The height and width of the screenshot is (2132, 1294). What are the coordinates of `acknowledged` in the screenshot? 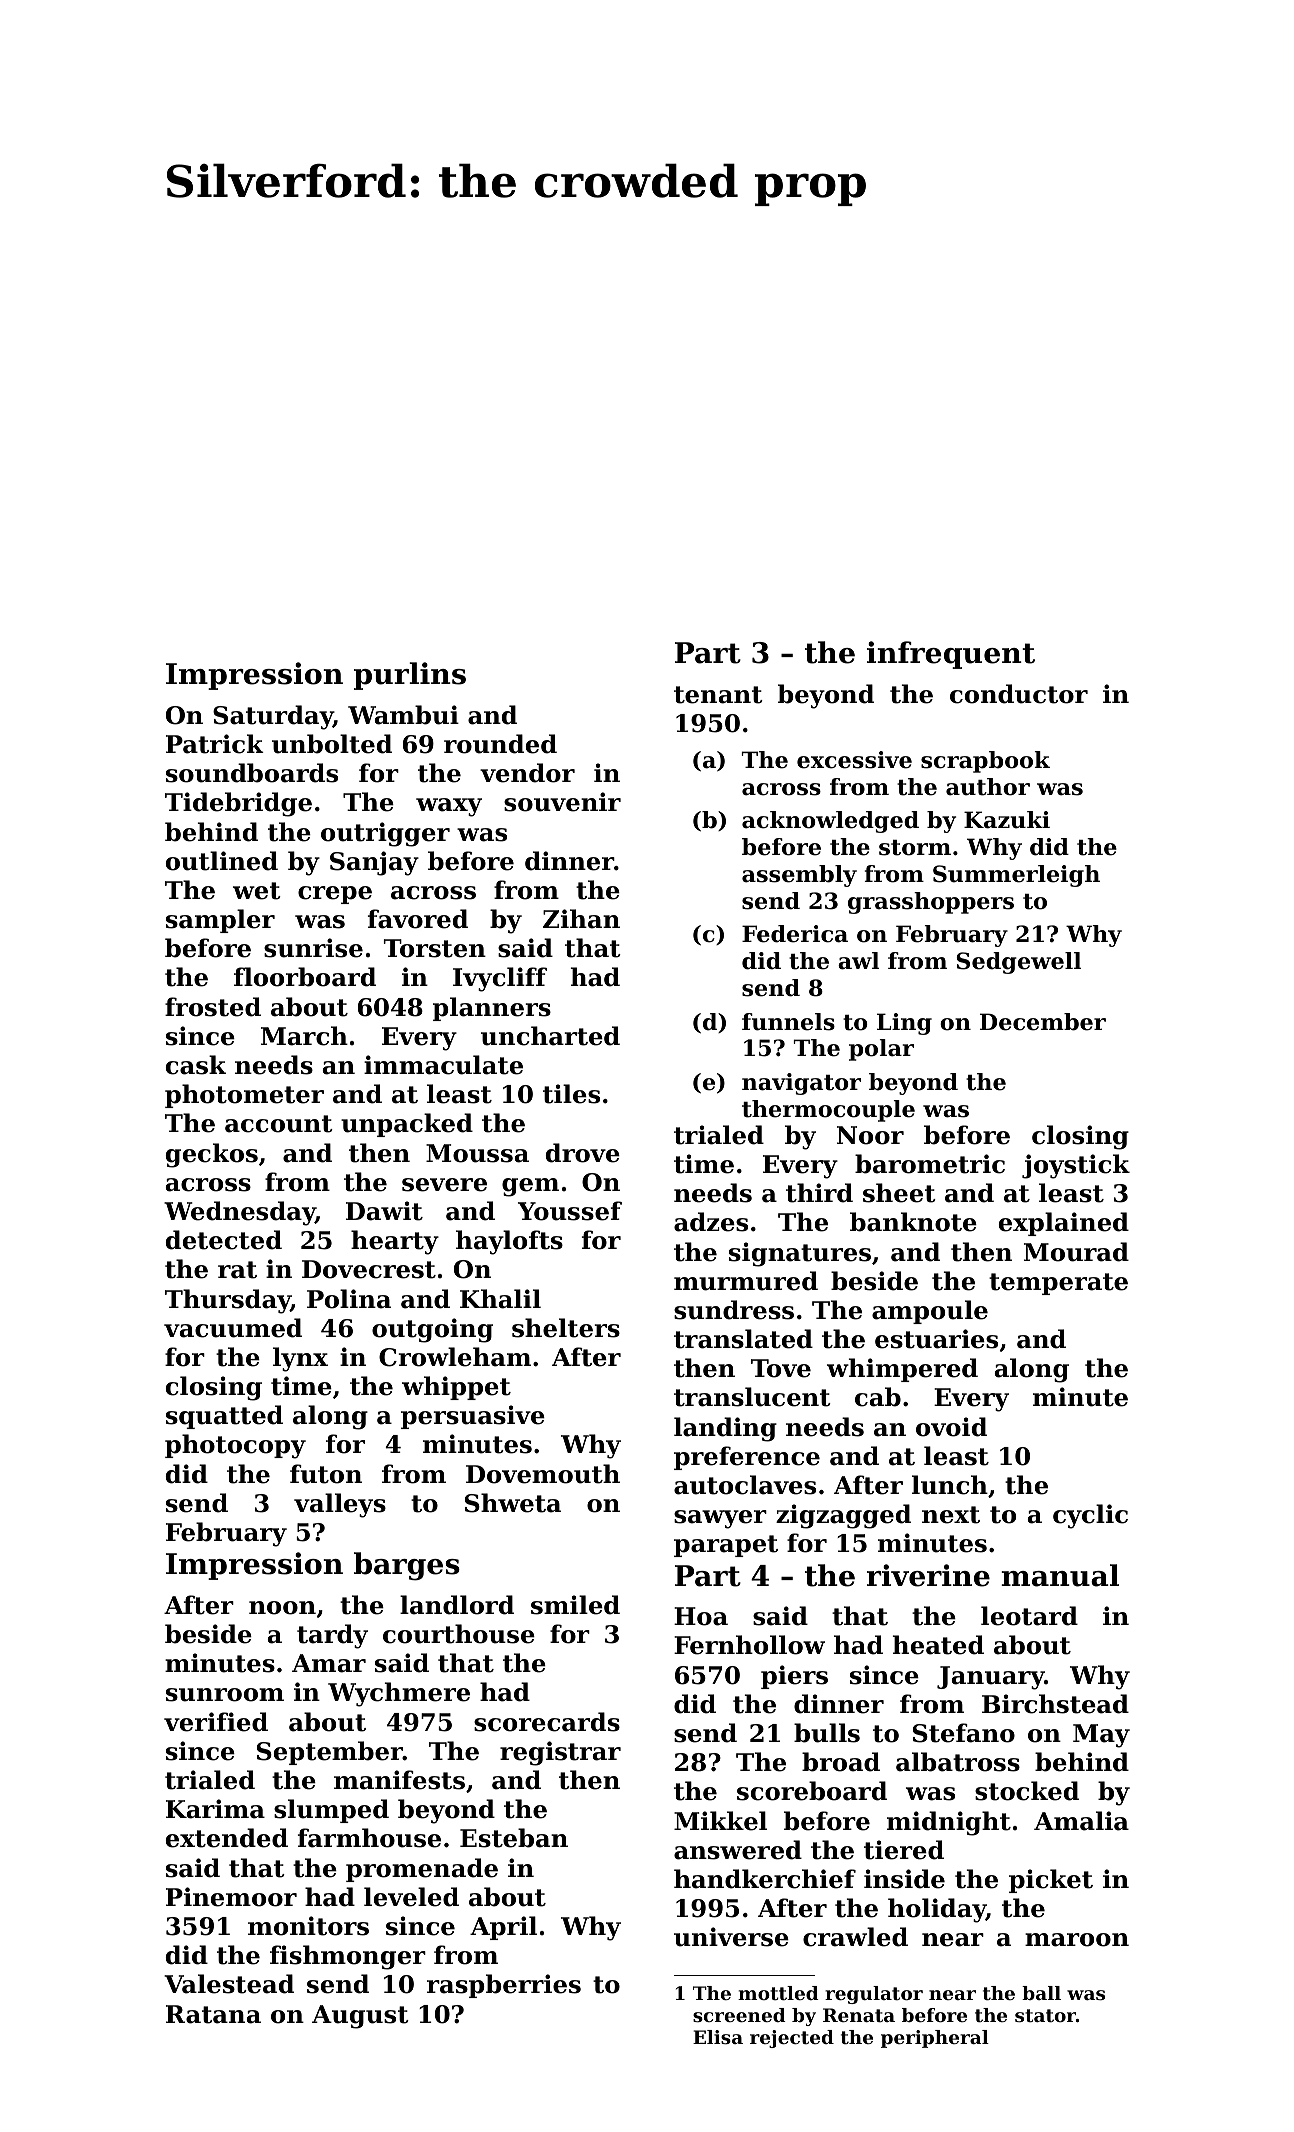 It's located at (830, 822).
